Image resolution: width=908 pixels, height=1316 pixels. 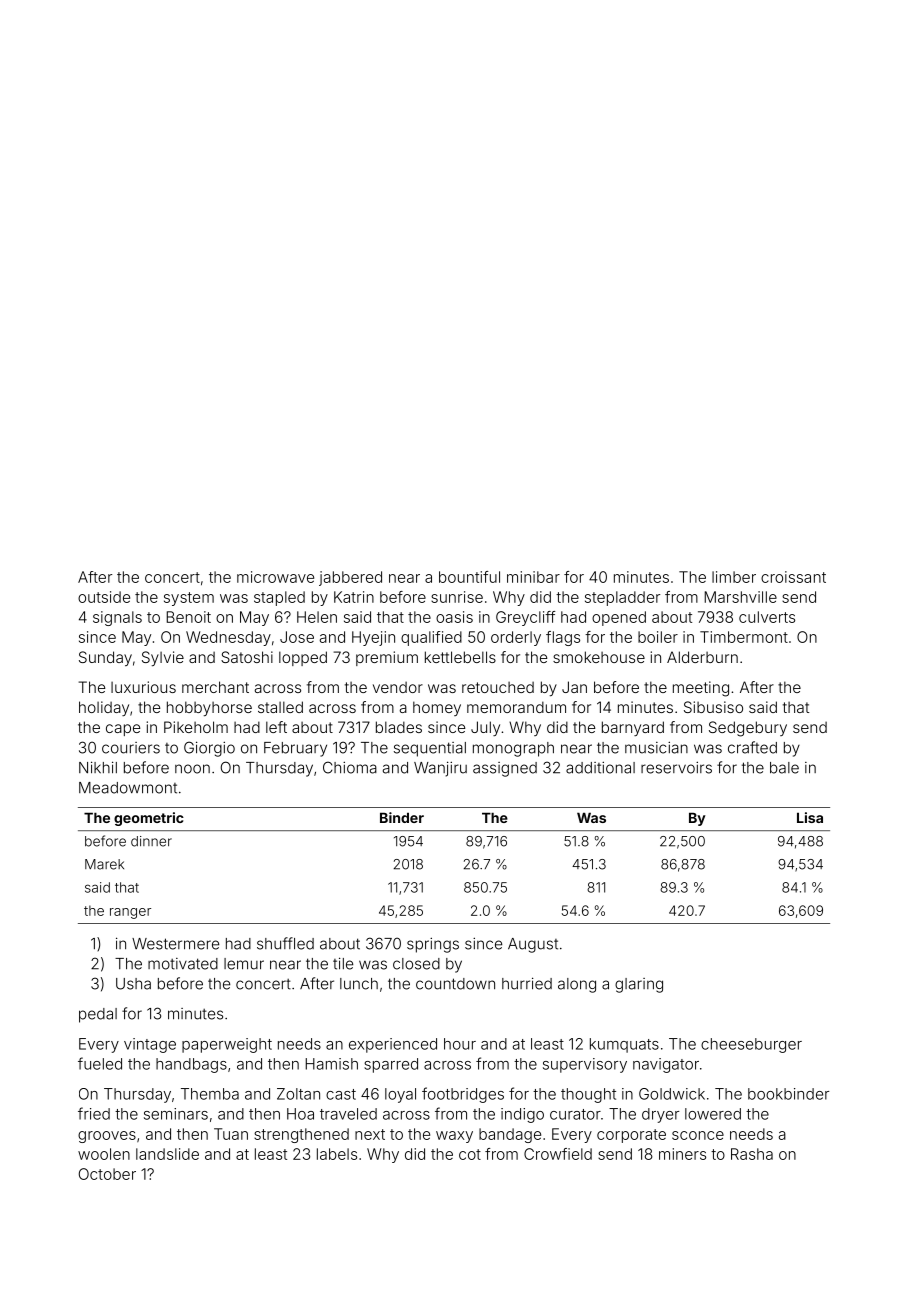 What do you see at coordinates (639, 985) in the screenshot?
I see `glaring` at bounding box center [639, 985].
